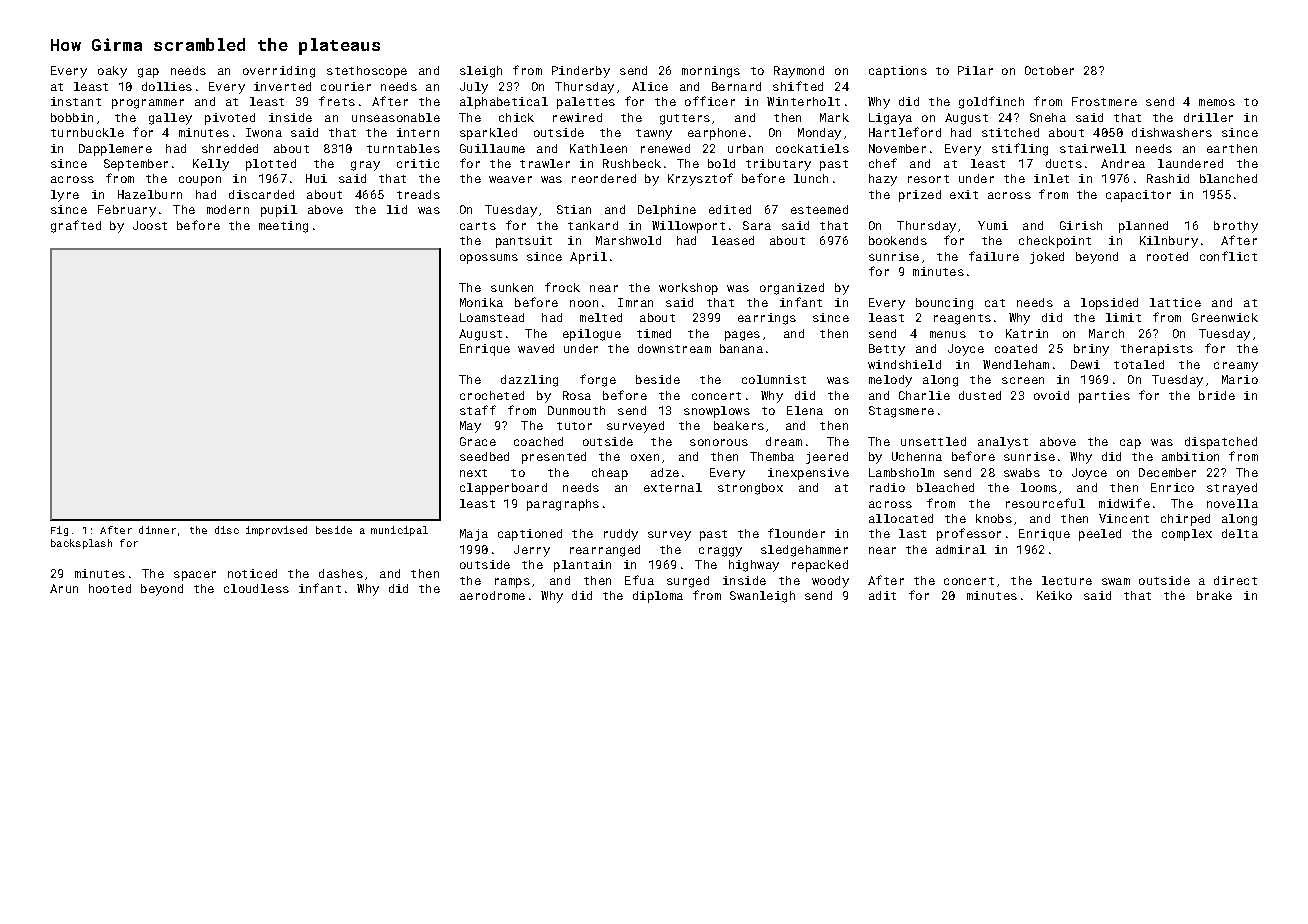 This image has height=924, width=1308. Describe the element at coordinates (150, 225) in the image. I see `Joost` at that location.
